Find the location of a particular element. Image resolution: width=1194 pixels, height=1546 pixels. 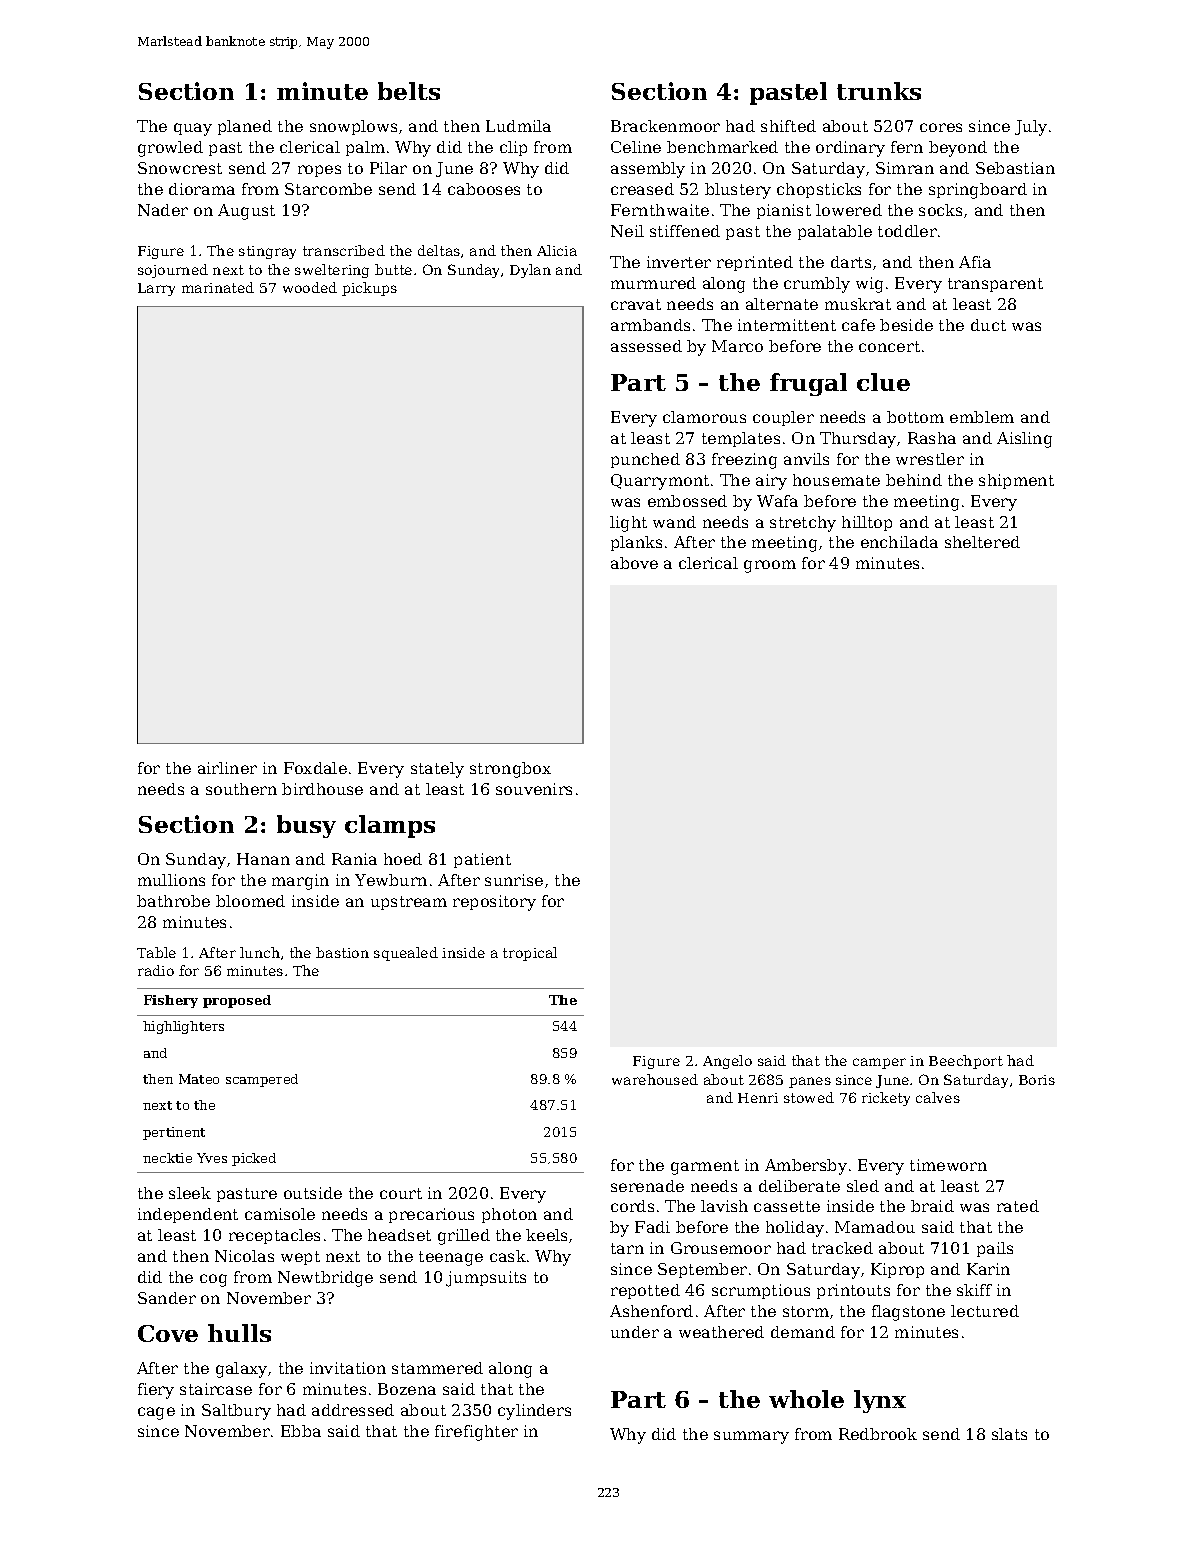

Sebastian is located at coordinates (1015, 168).
